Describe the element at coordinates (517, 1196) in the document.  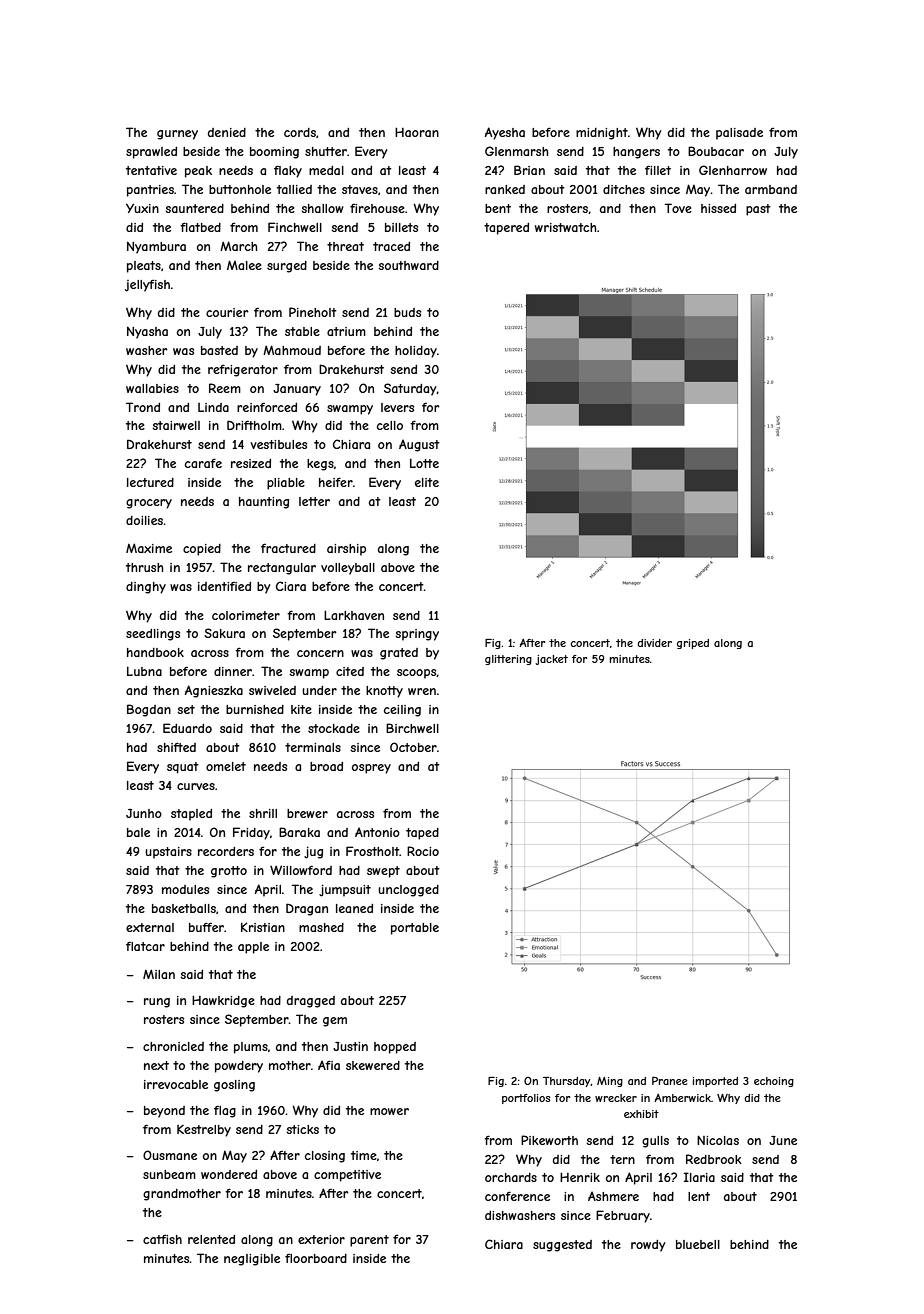
I see `conference` at that location.
